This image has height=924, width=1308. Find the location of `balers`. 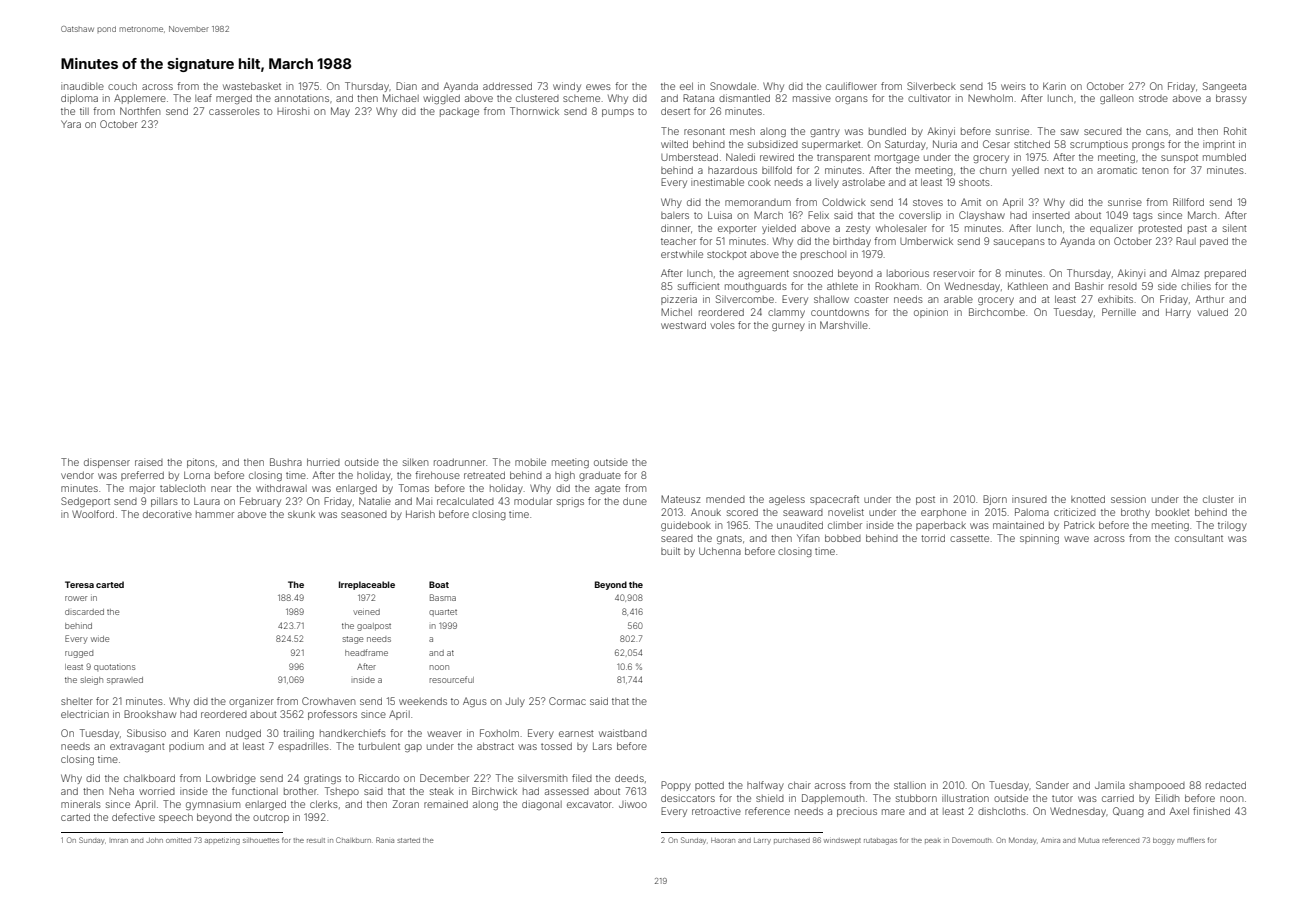

balers is located at coordinates (675, 215).
